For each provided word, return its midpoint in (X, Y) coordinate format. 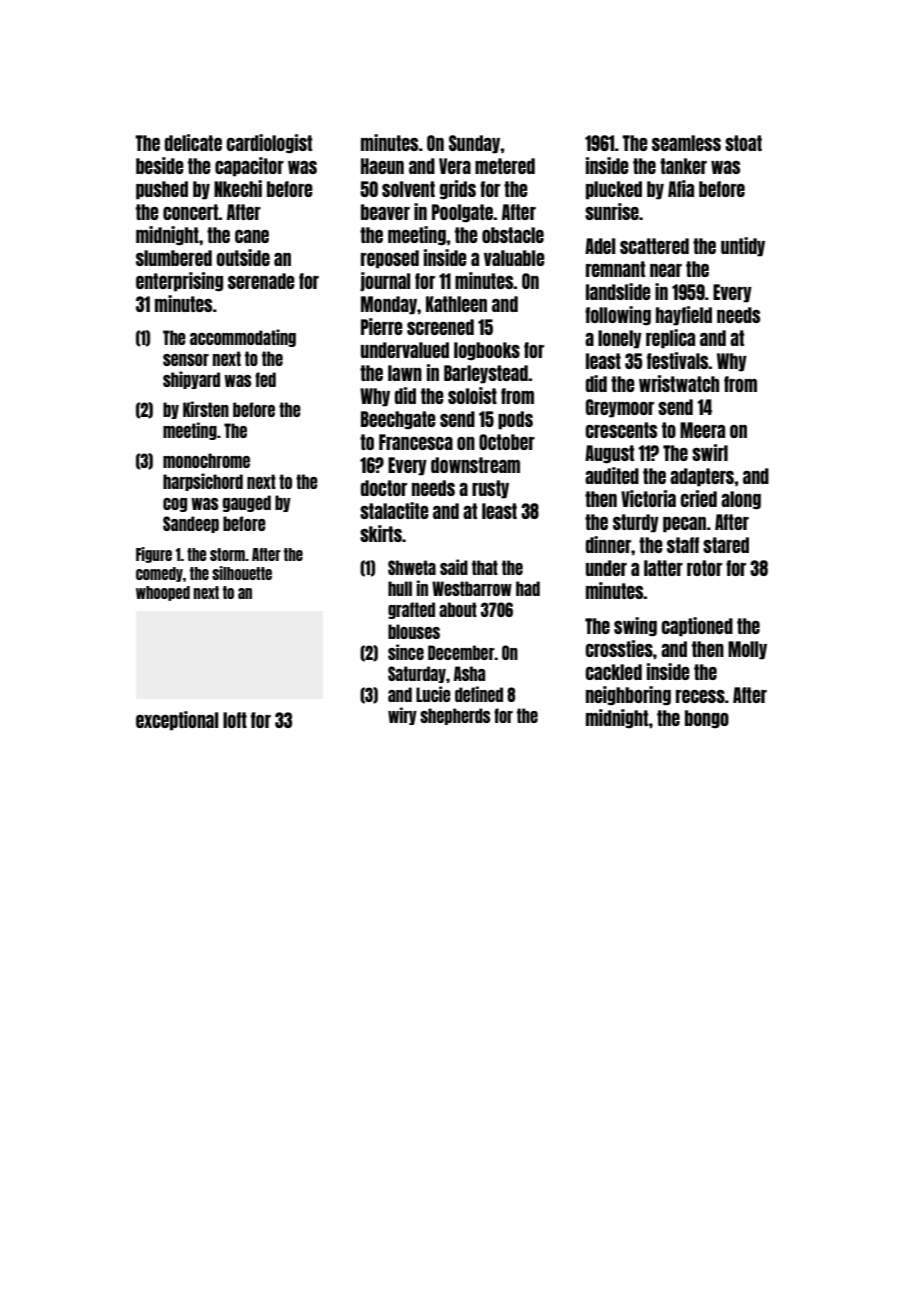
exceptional (177, 721)
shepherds (455, 716)
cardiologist (269, 144)
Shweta (412, 567)
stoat (743, 143)
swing (635, 627)
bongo (707, 719)
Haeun (382, 166)
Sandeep (191, 524)
